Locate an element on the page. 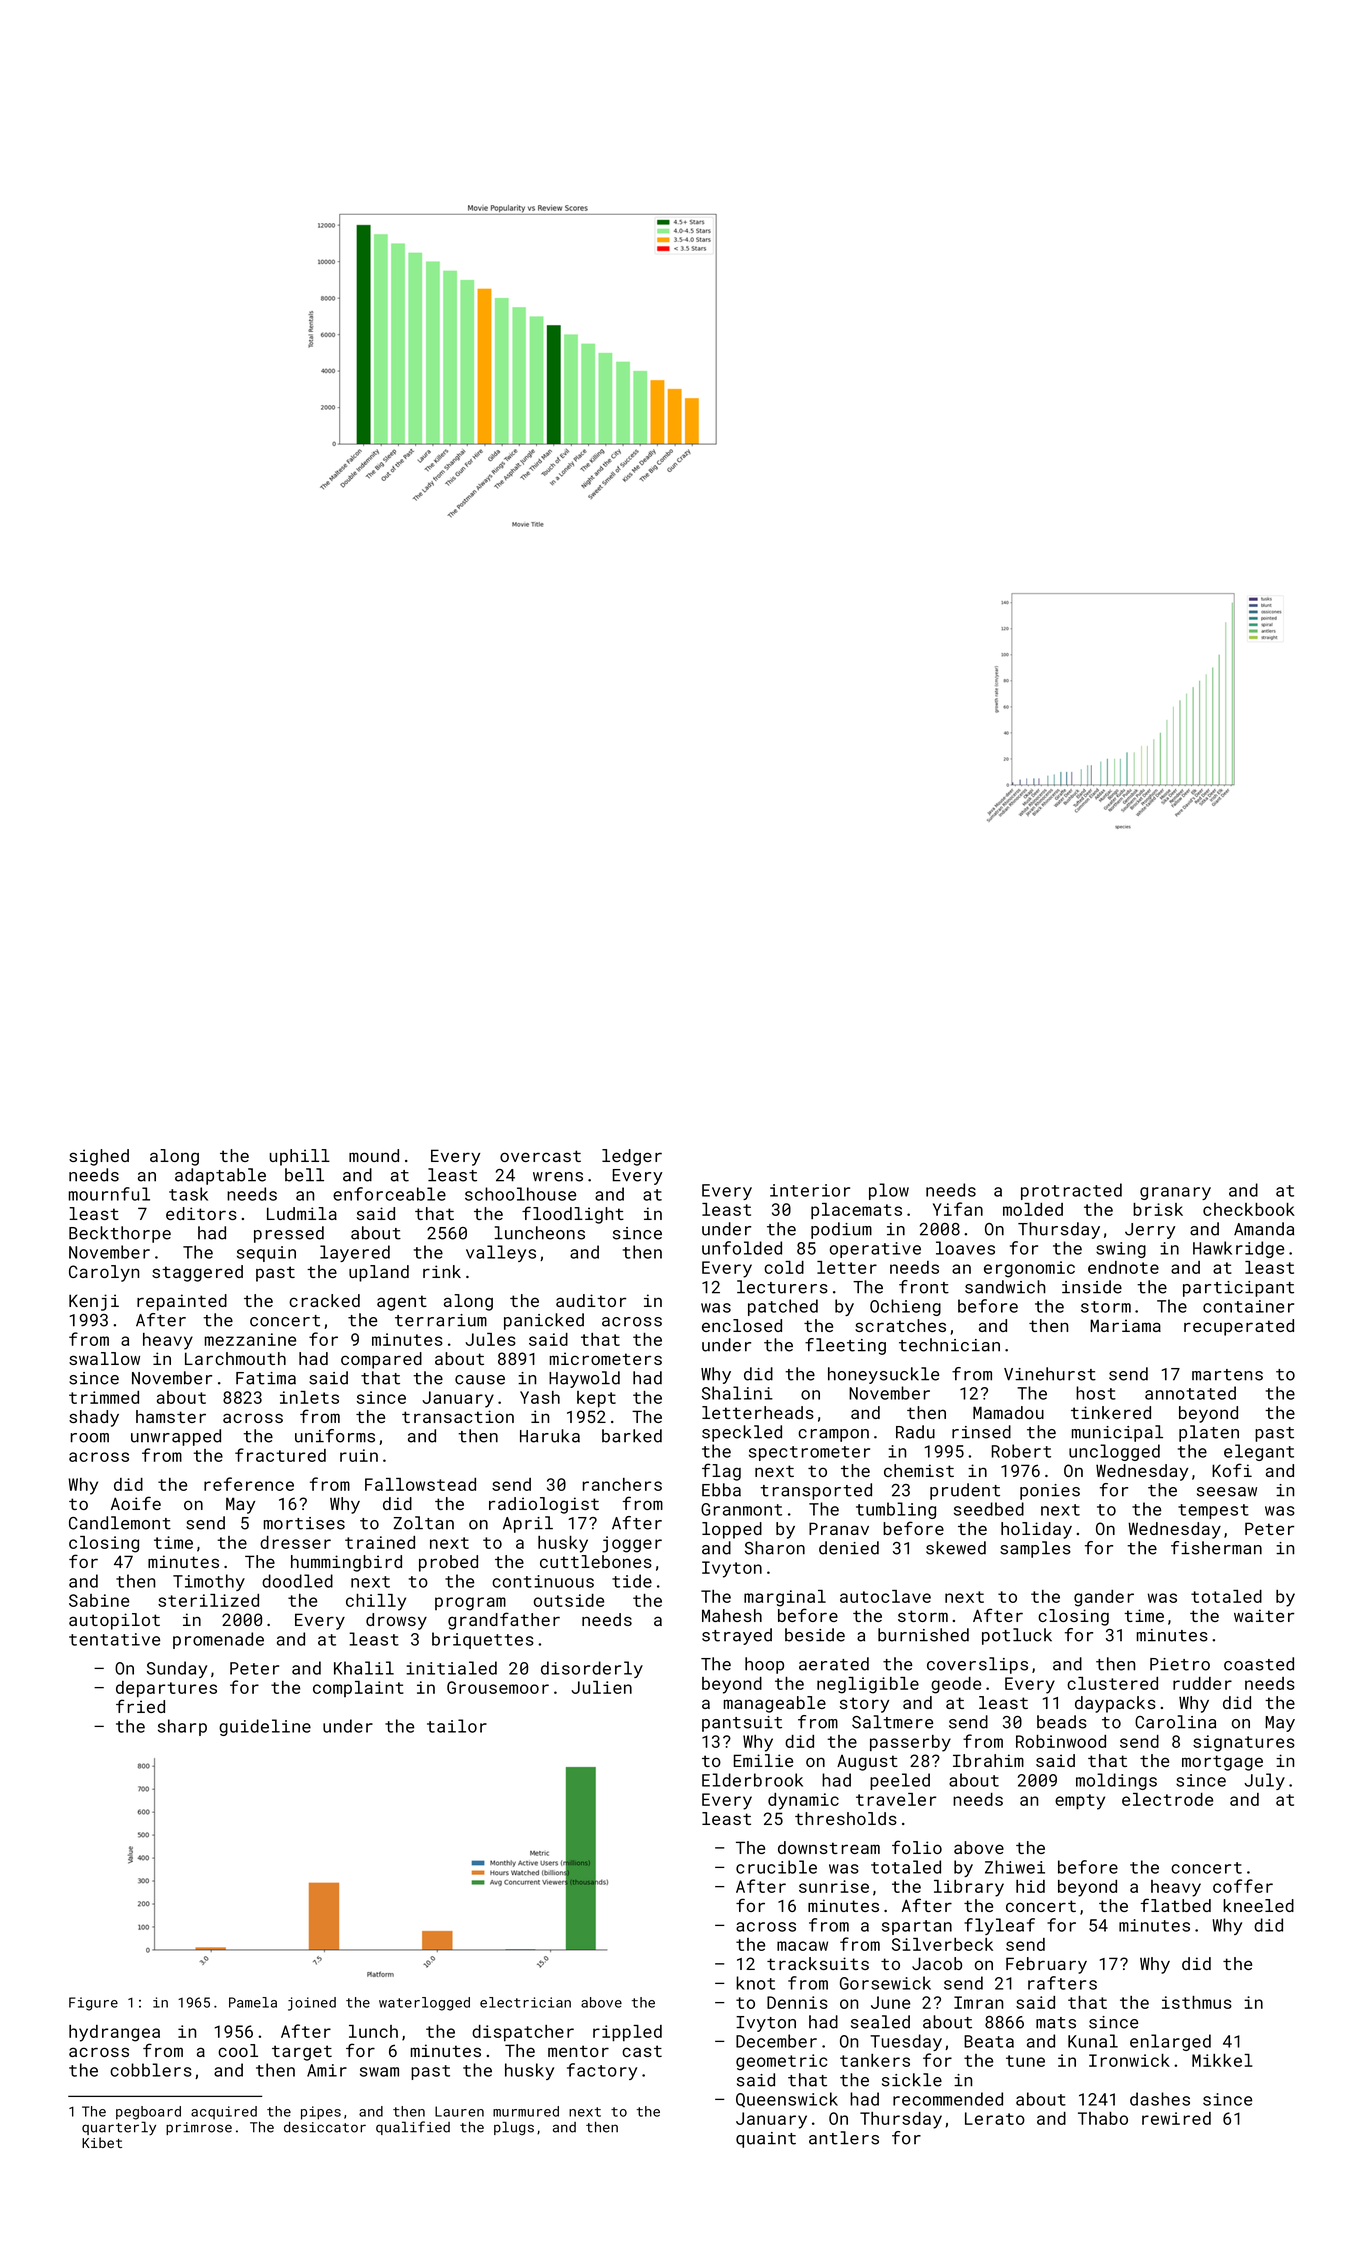  hydrangea is located at coordinates (114, 2033).
